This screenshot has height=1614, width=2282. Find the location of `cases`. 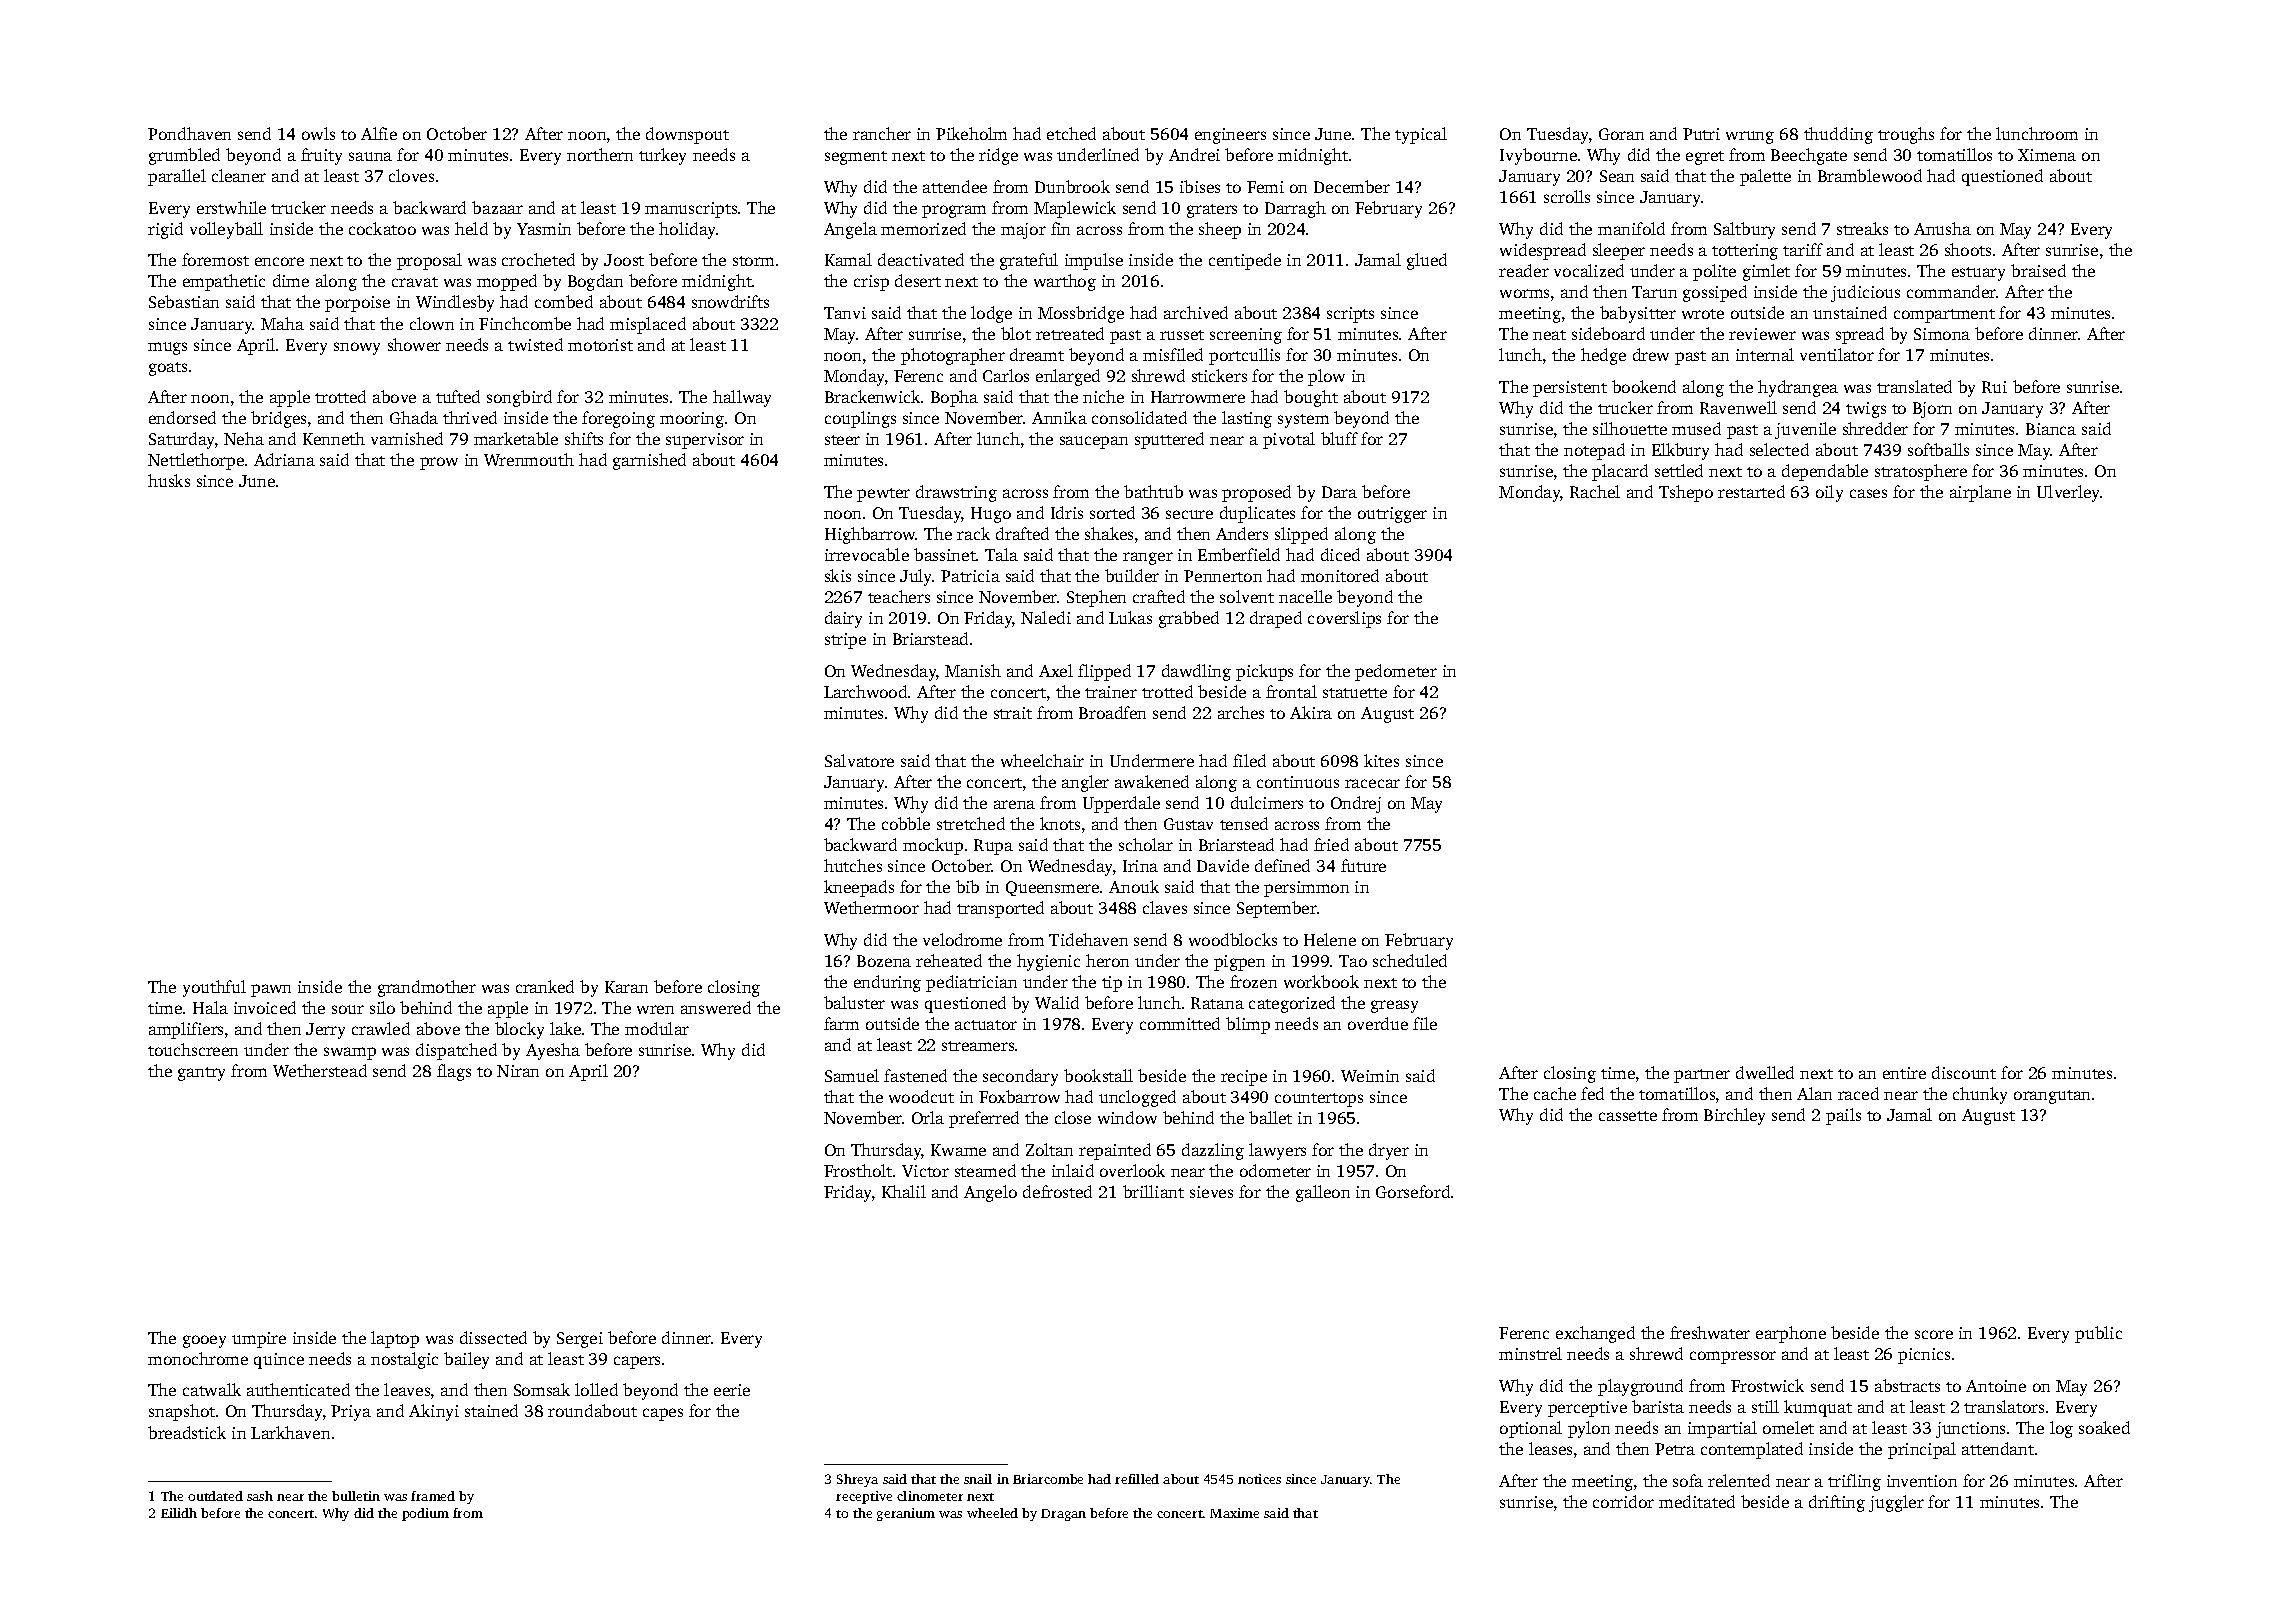

cases is located at coordinates (1868, 493).
